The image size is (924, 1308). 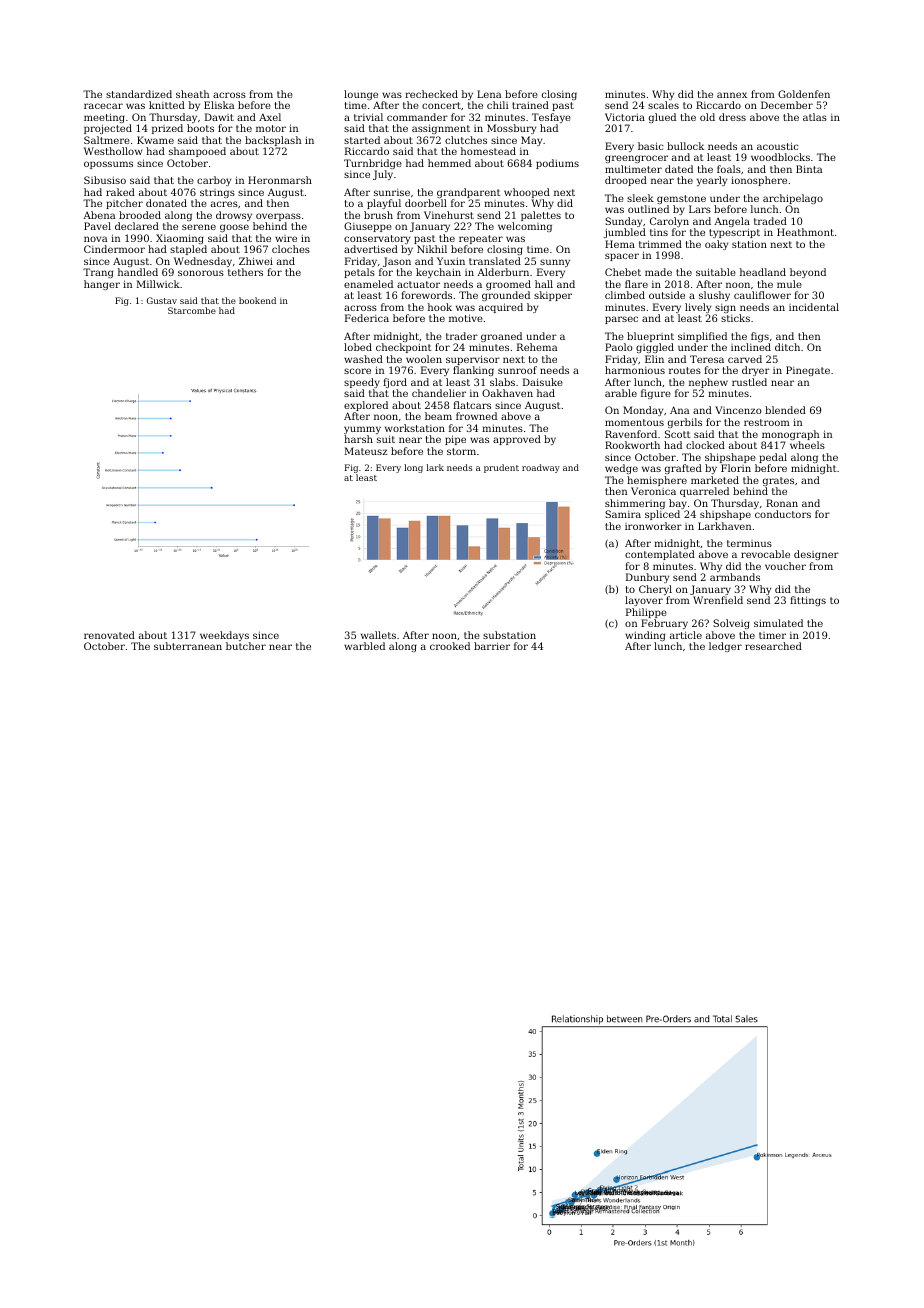 I want to click on hanger, so click(x=102, y=285).
